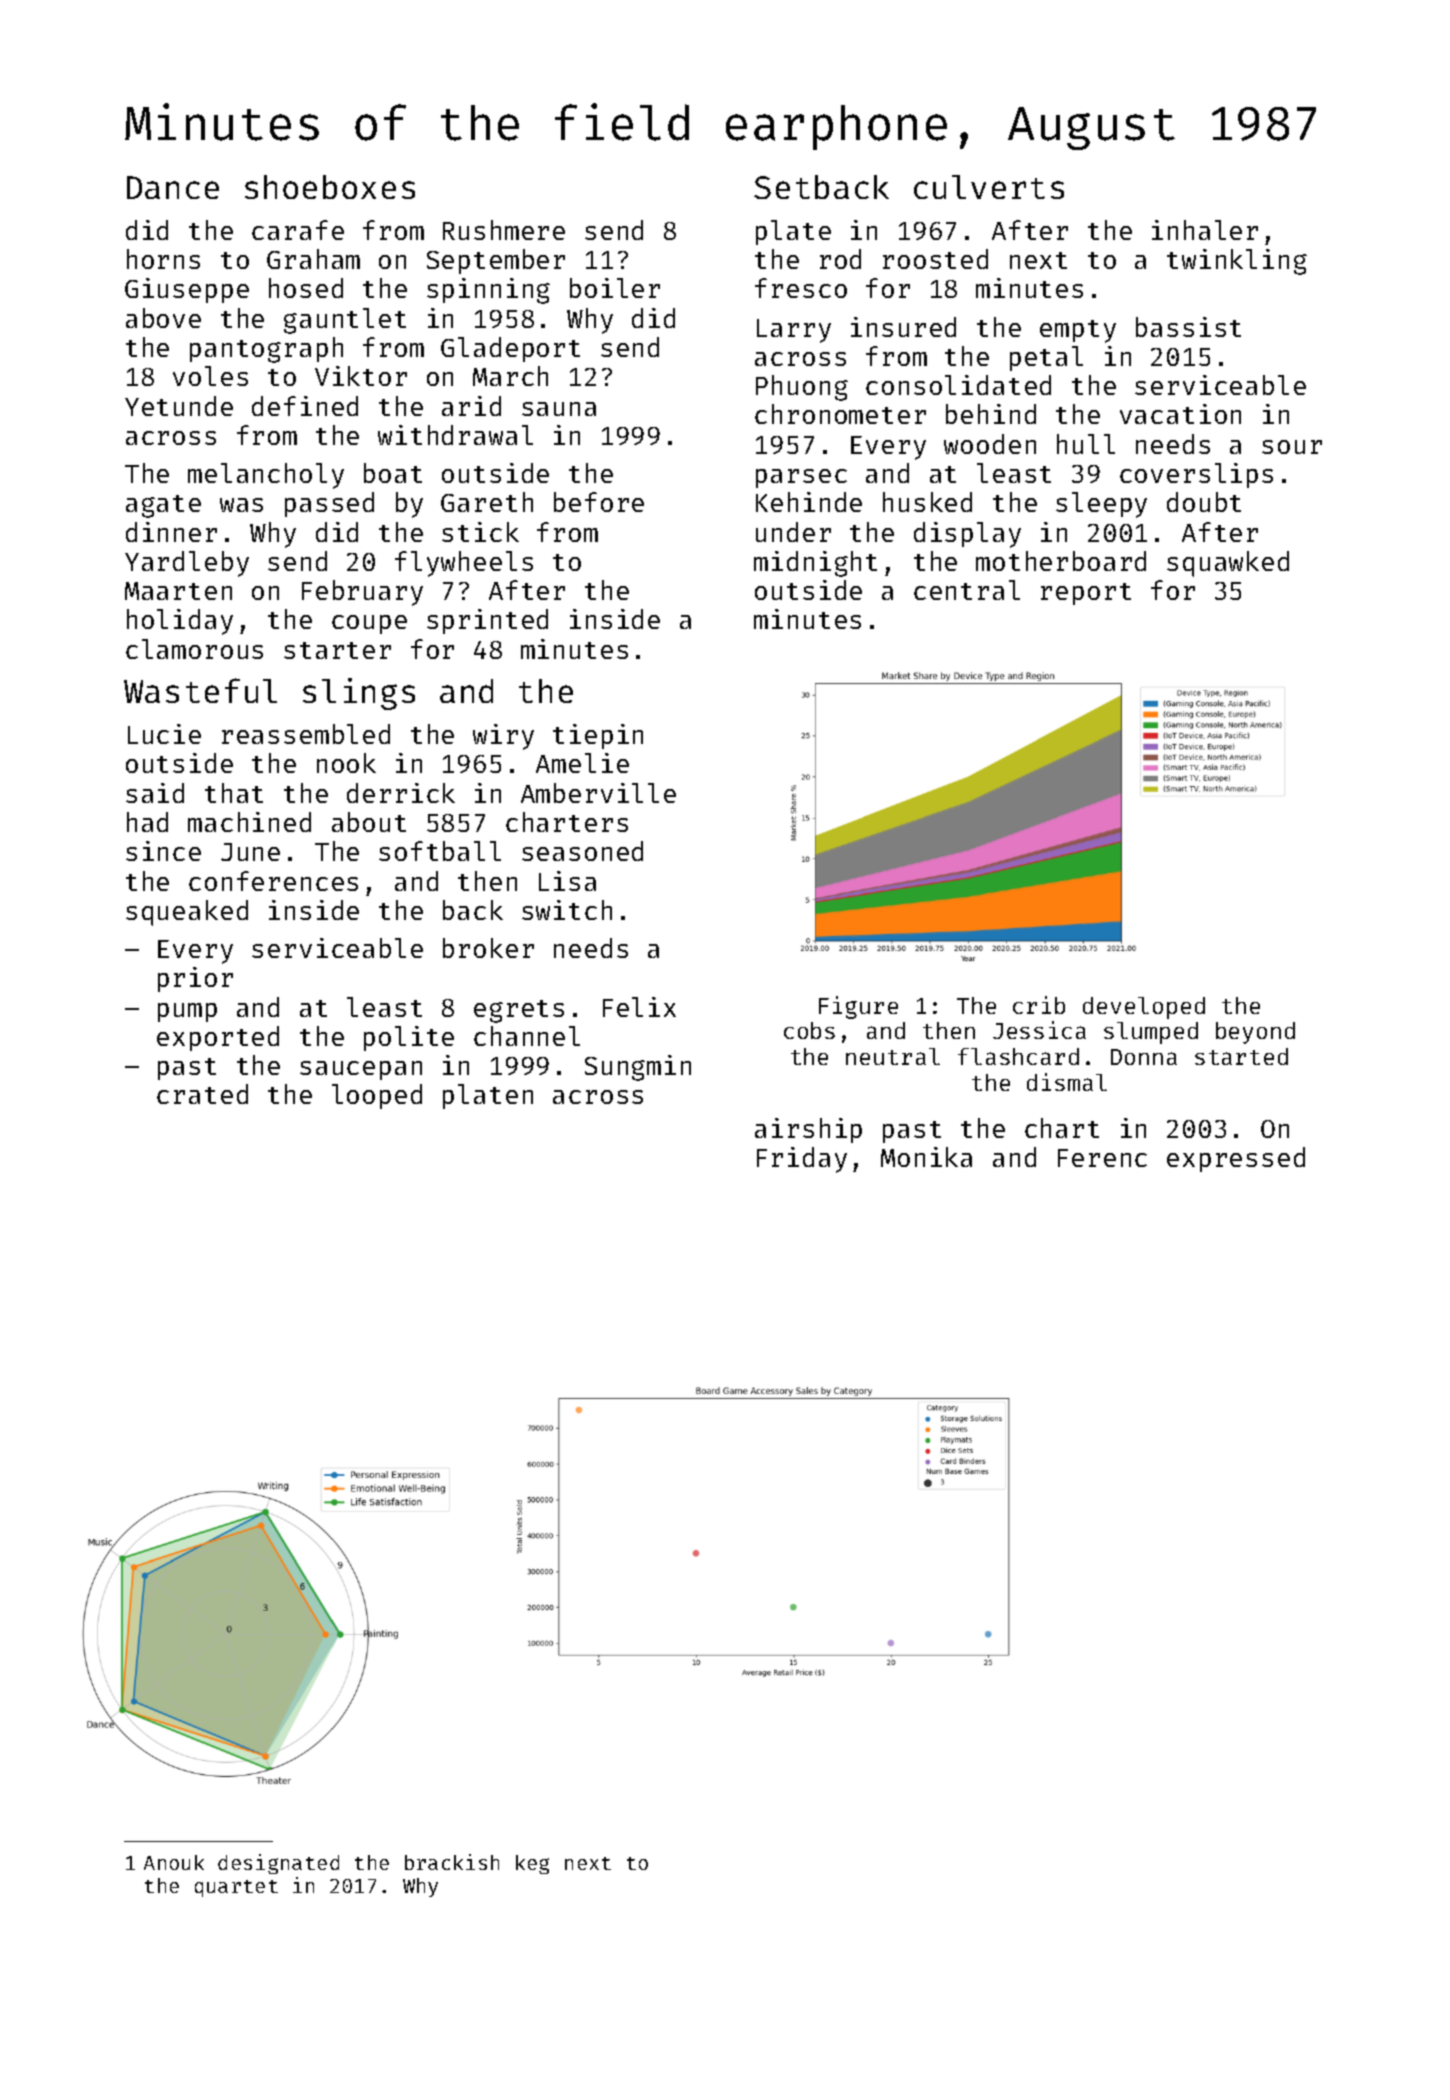  I want to click on midnight, so click(815, 564).
